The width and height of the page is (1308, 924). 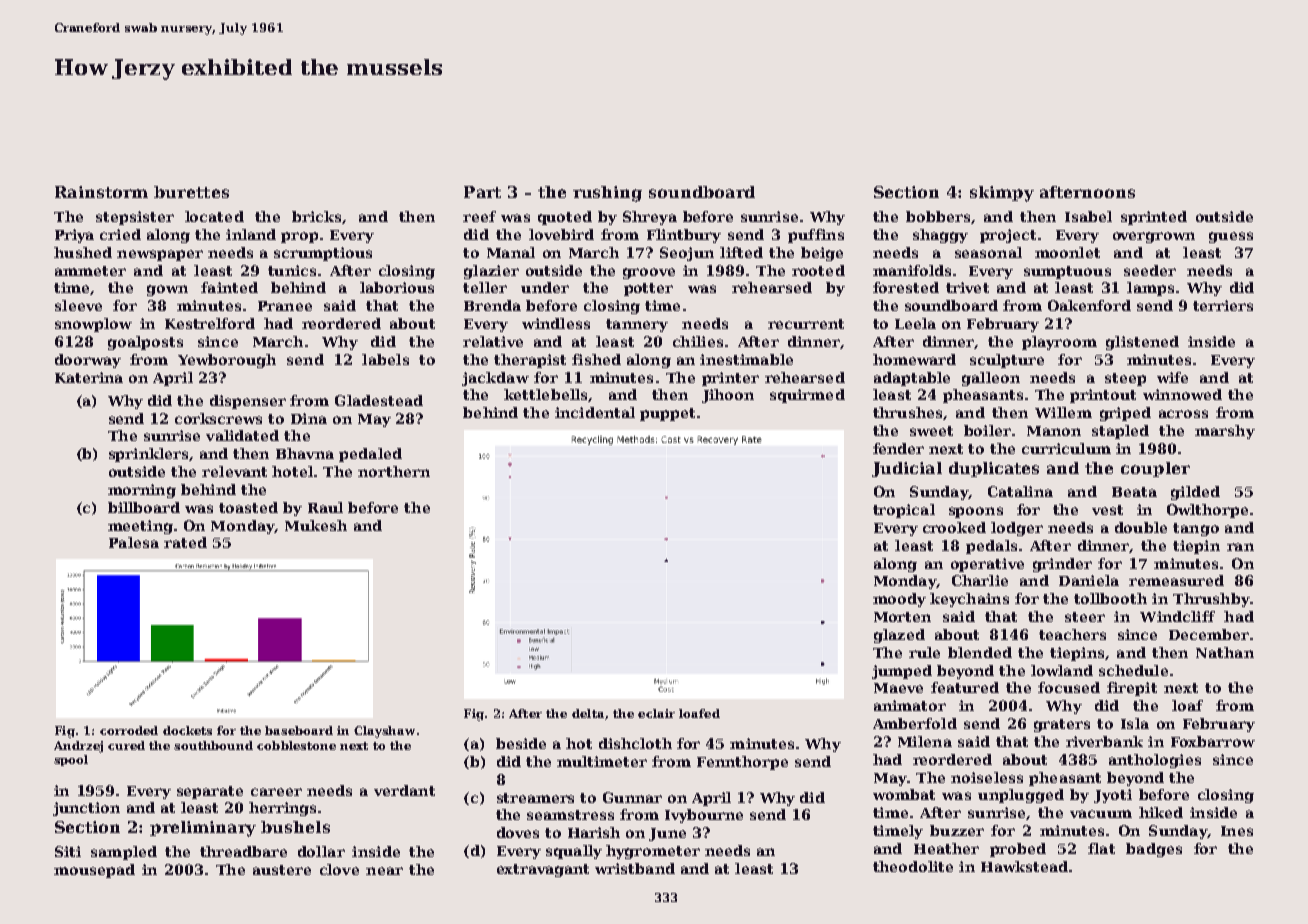 I want to click on extravagant, so click(x=543, y=870).
